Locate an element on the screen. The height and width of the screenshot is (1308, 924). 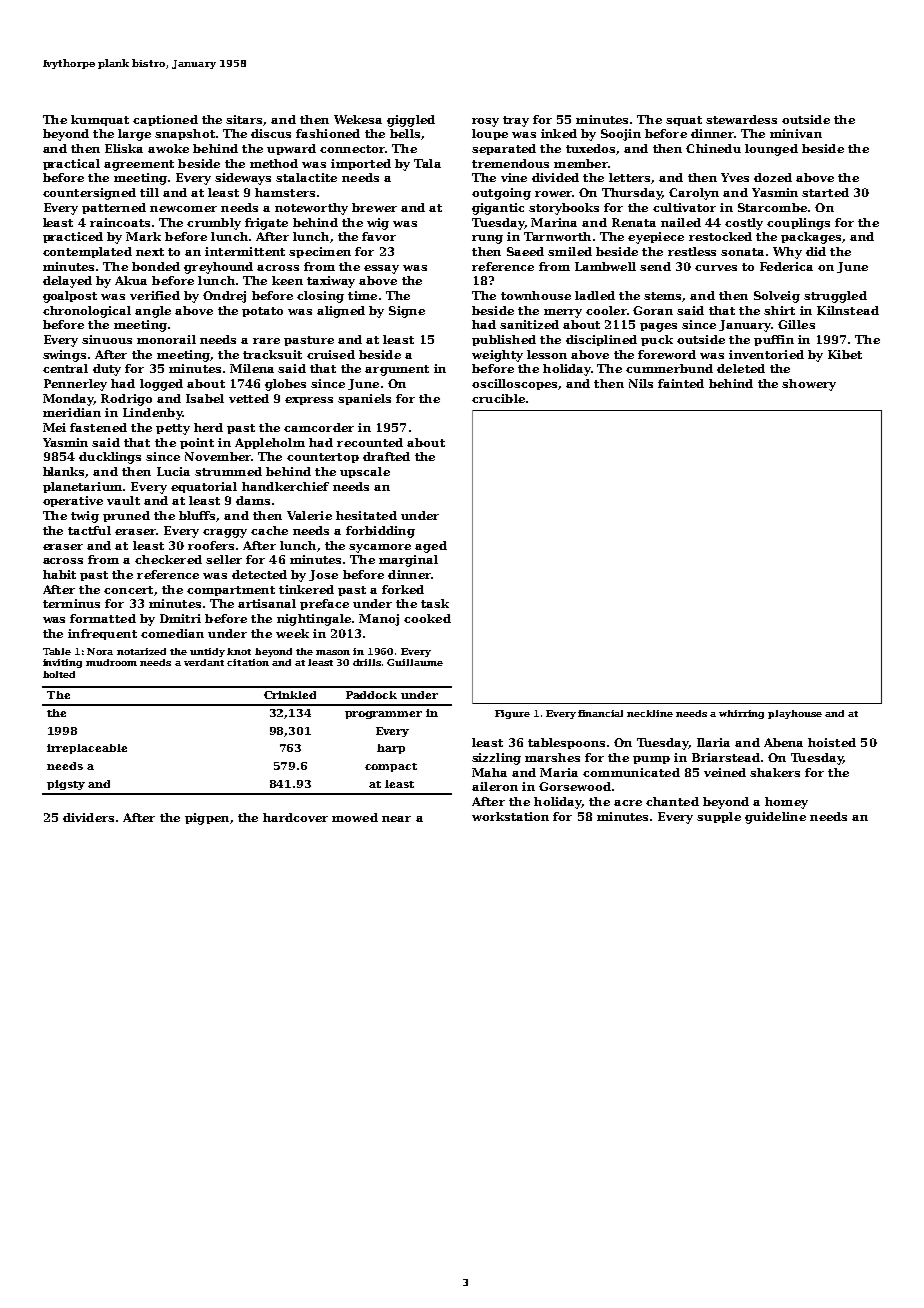
compact is located at coordinates (391, 767).
